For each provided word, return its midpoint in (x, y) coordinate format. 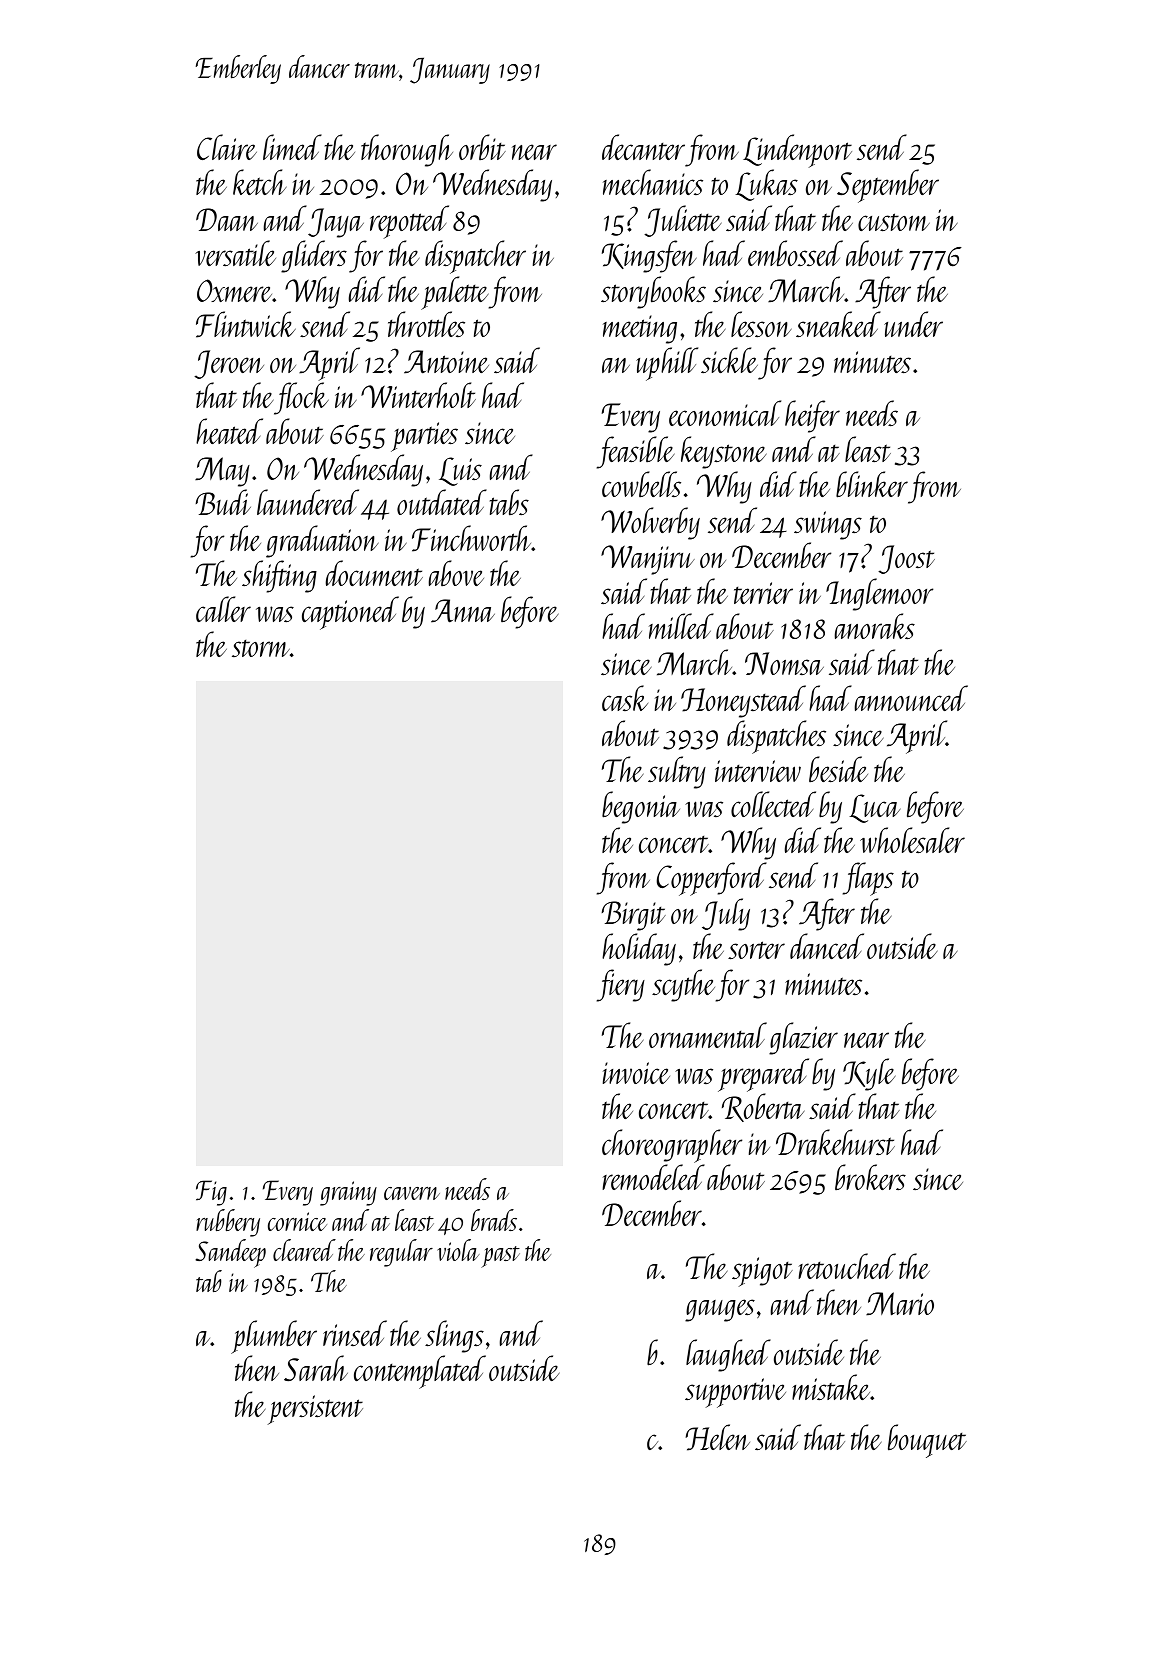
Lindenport (797, 151)
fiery (620, 985)
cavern (412, 1193)
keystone (723, 452)
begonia (641, 807)
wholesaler (912, 840)
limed (292, 147)
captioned (350, 613)
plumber (274, 1337)
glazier (803, 1038)
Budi (223, 502)
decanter (643, 147)
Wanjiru (648, 560)
